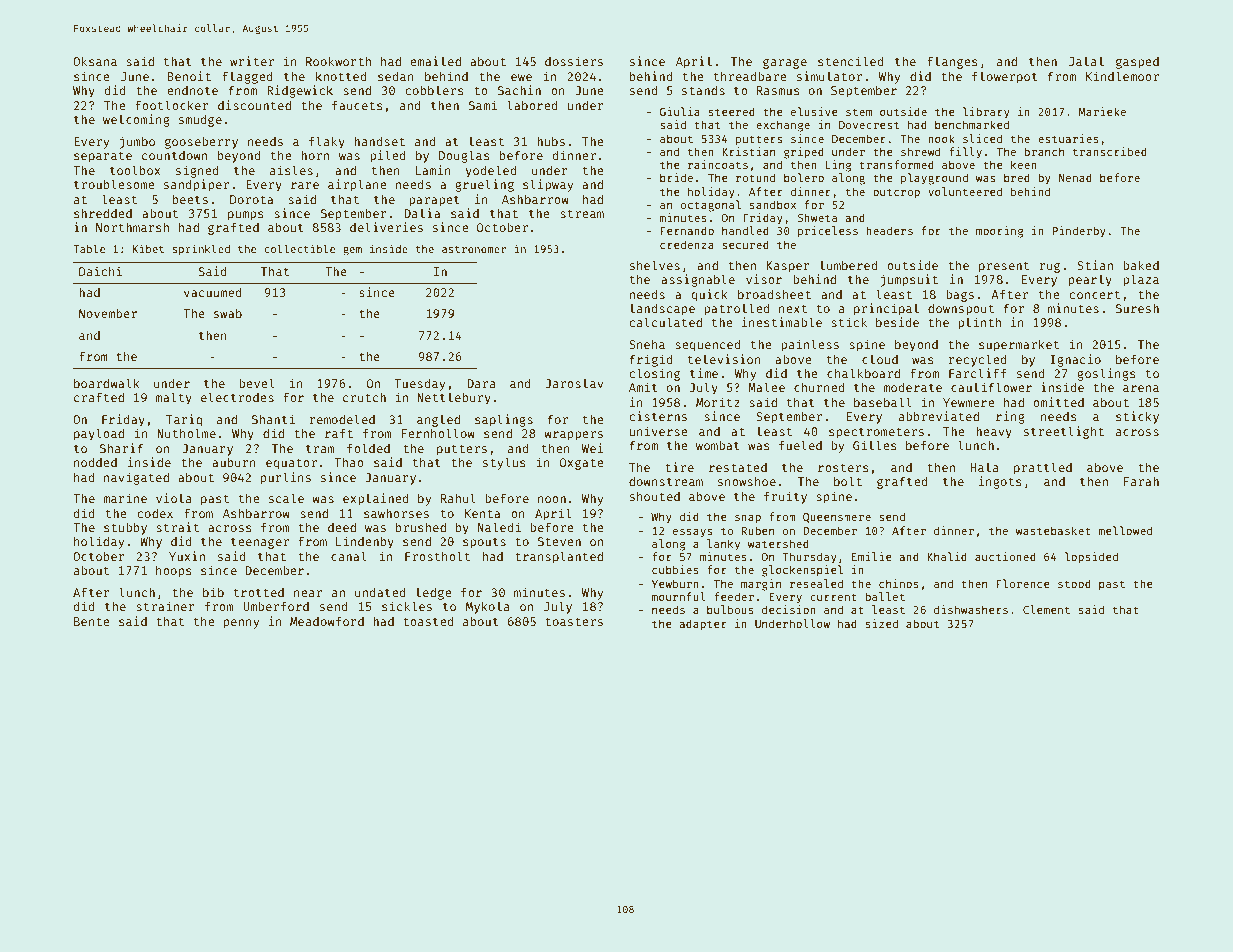 The image size is (1233, 952). Describe the element at coordinates (107, 383) in the screenshot. I see `boardwalk` at that location.
